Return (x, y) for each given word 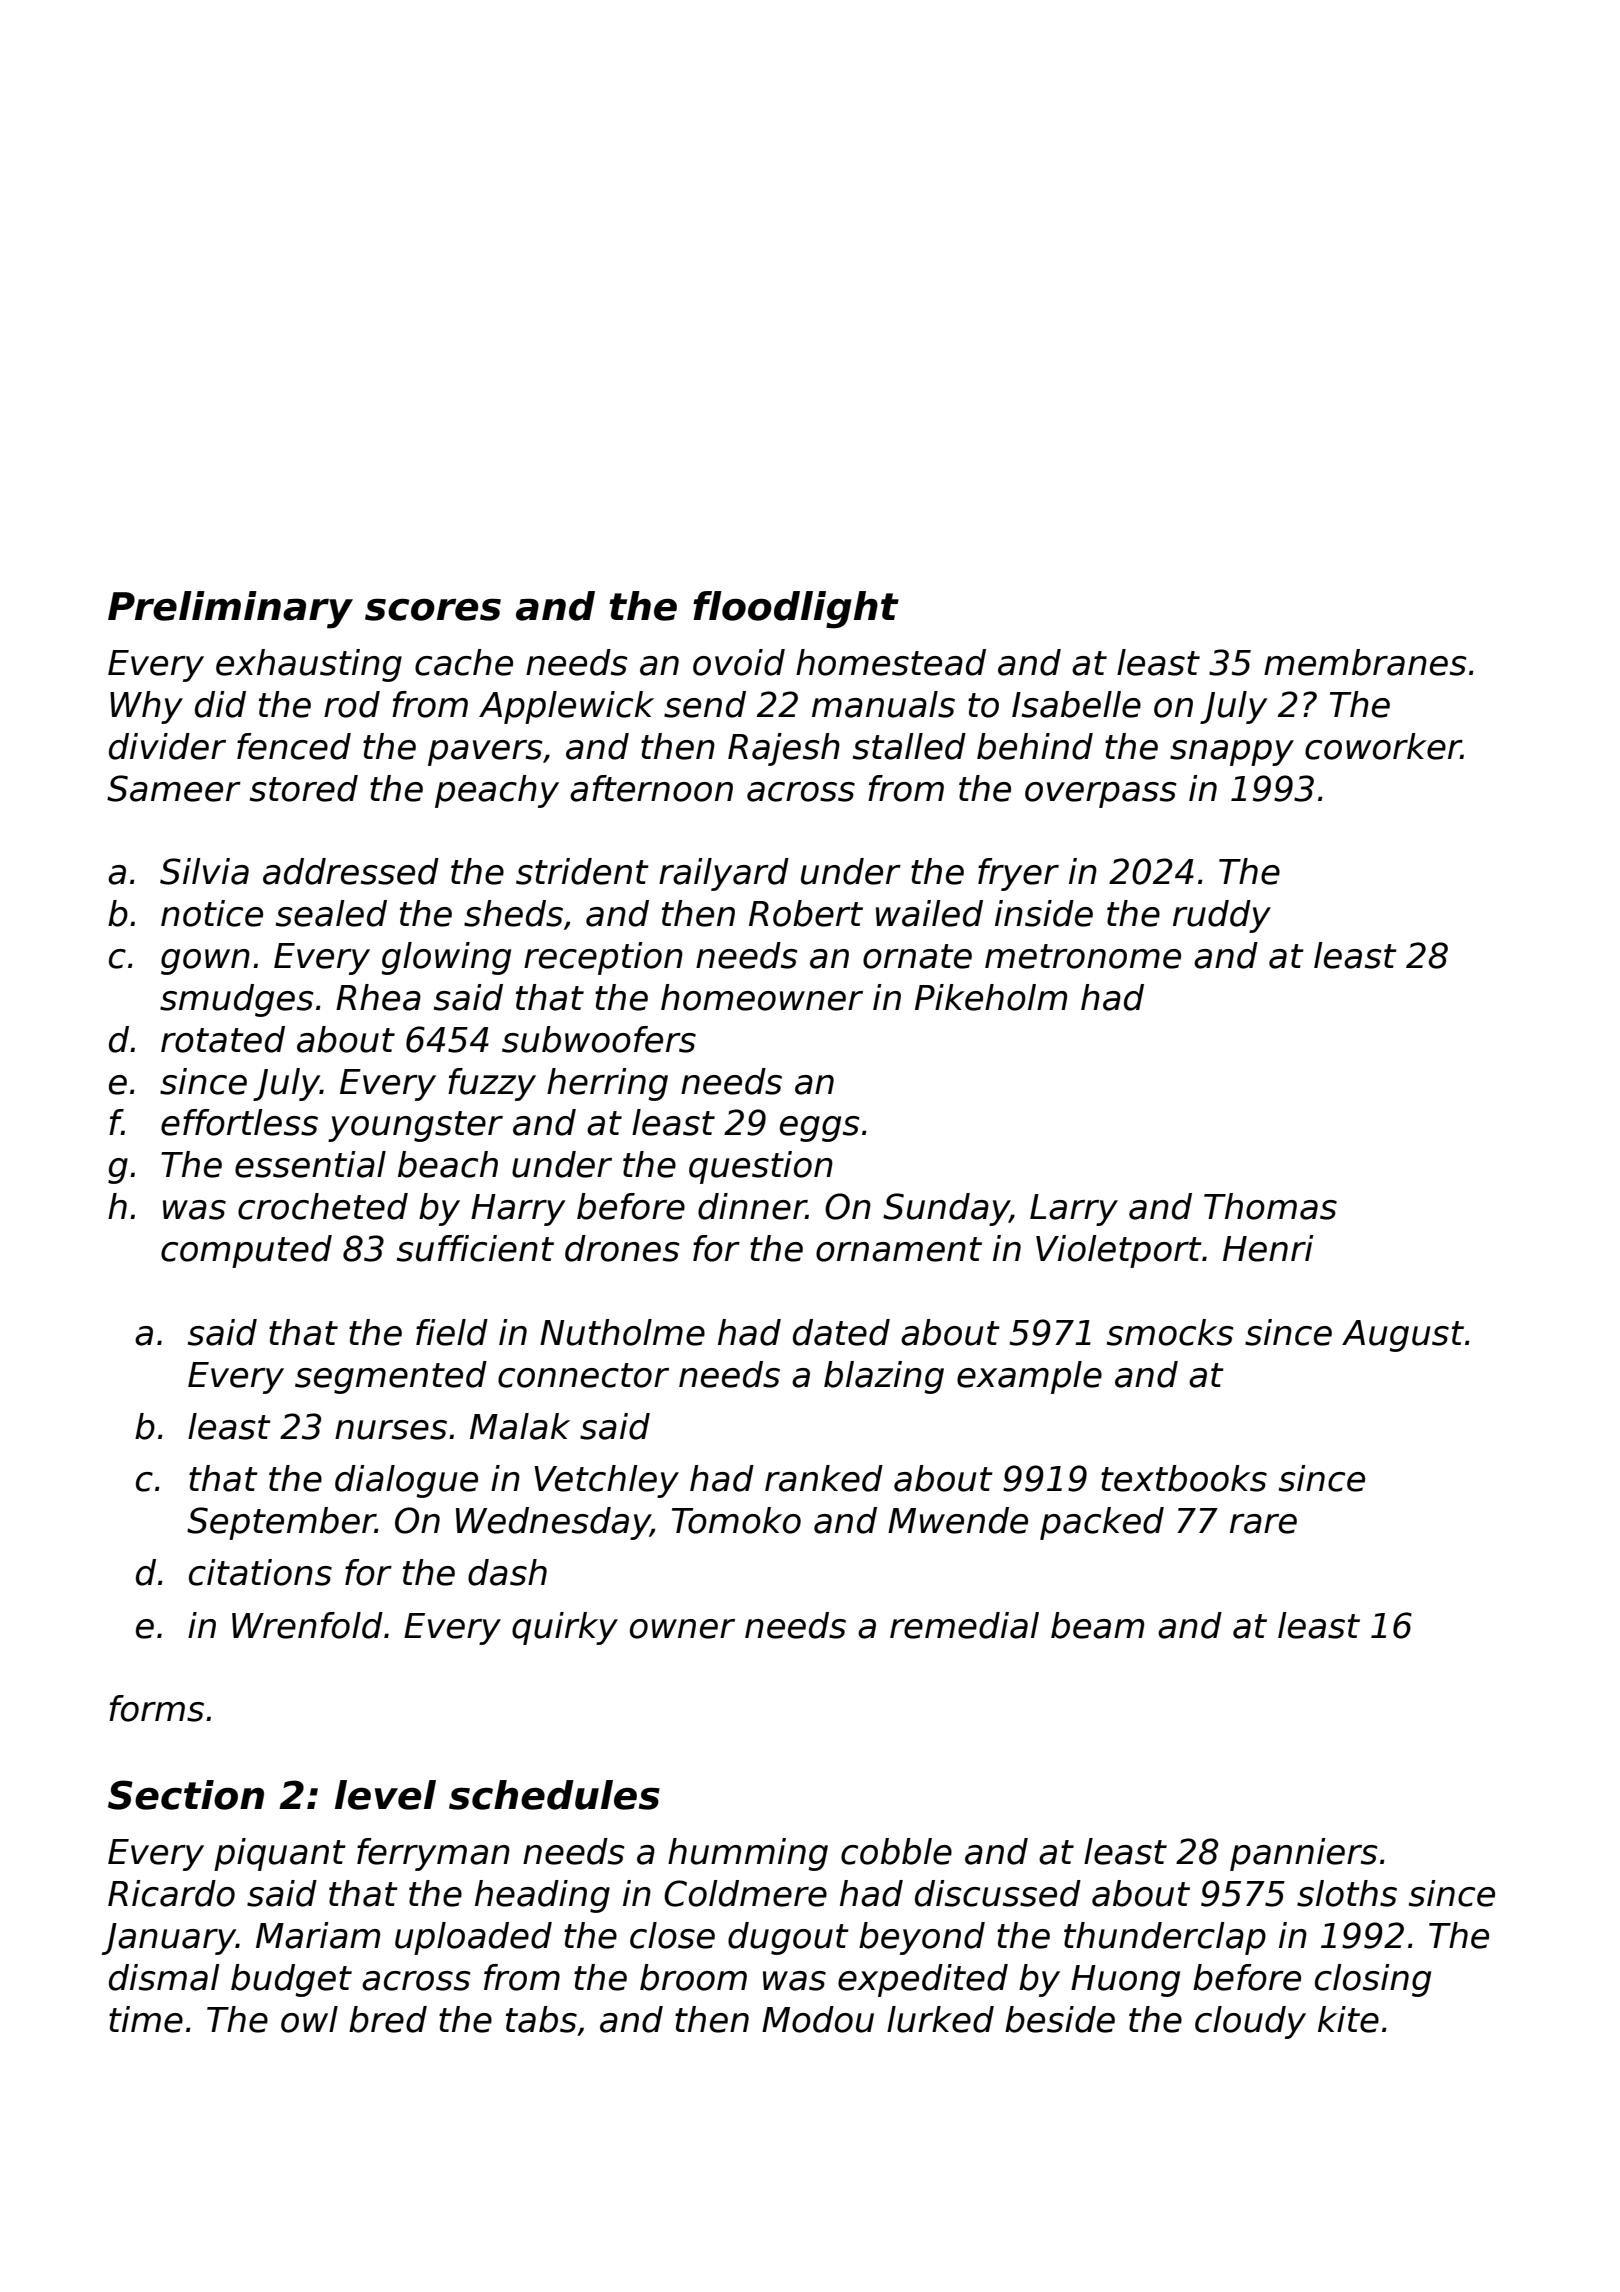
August (1403, 1336)
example (1029, 1377)
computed (246, 1251)
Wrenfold (307, 1625)
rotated (223, 1039)
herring (607, 1084)
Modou (818, 2019)
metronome (1083, 956)
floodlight (796, 610)
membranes (1365, 662)
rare (1263, 1524)
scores (433, 609)
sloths (1347, 1893)
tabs (541, 2019)
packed (1102, 1523)
